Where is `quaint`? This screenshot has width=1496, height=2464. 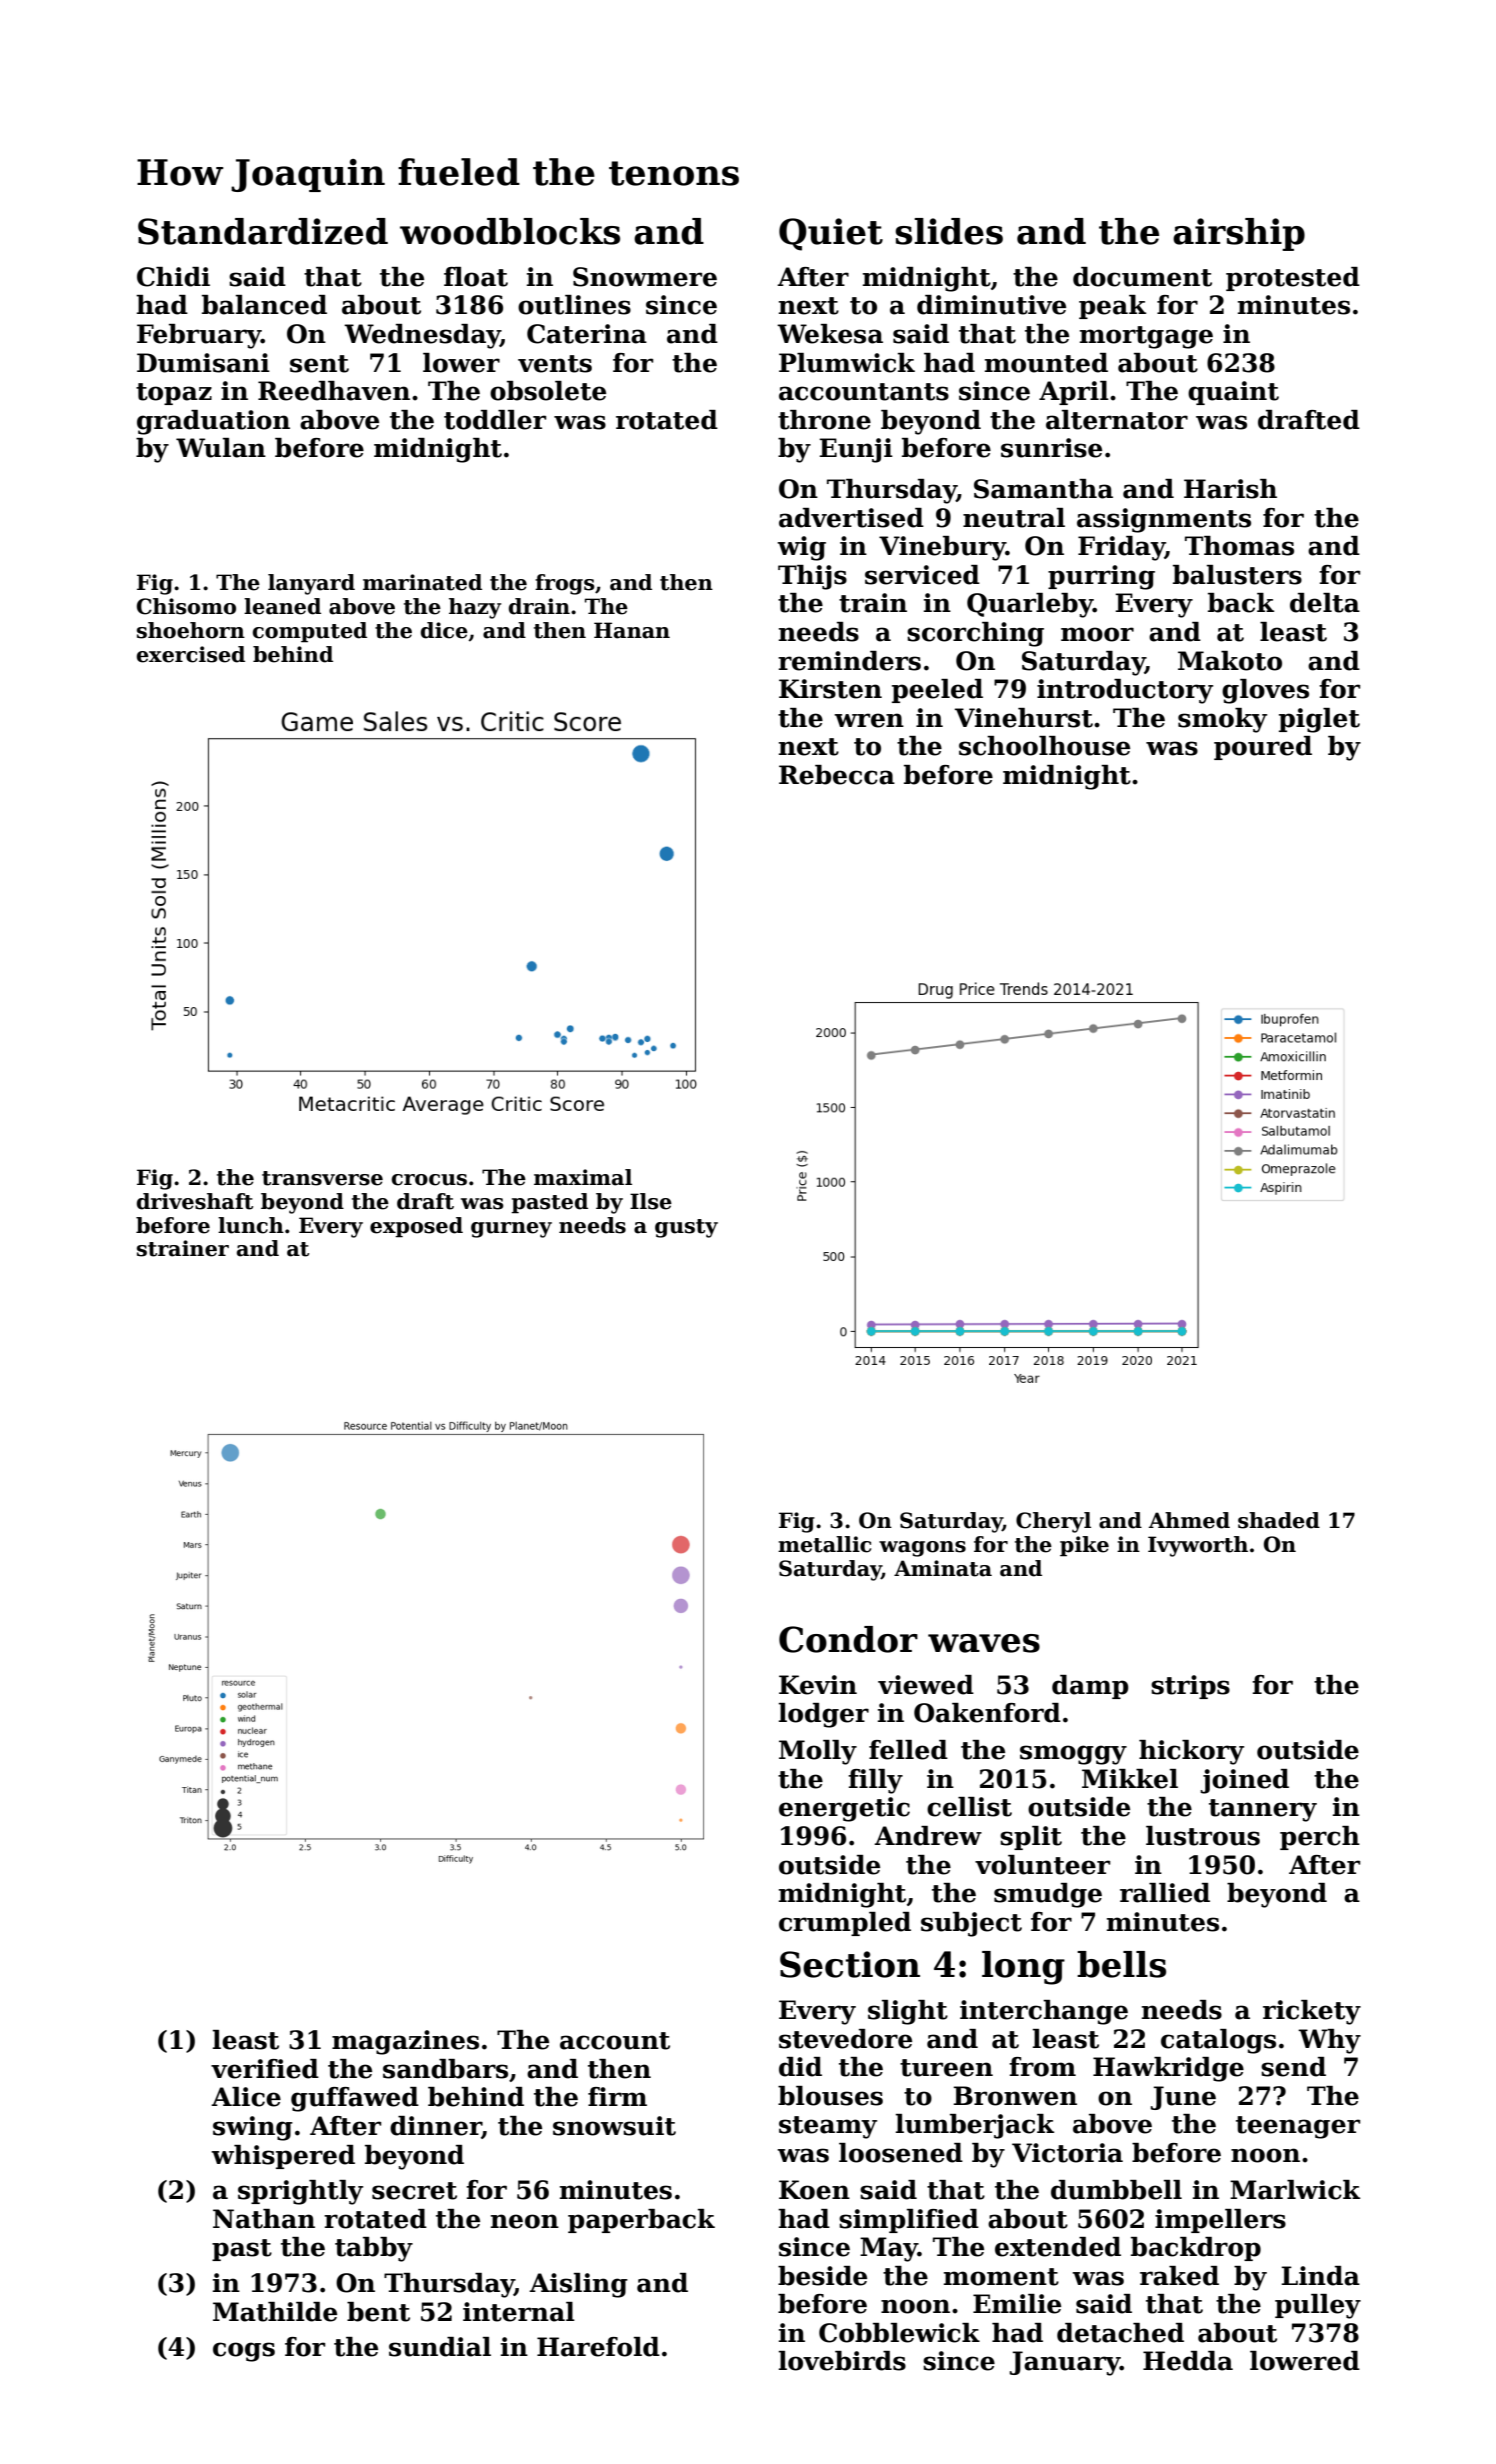
quaint is located at coordinates (1233, 393).
